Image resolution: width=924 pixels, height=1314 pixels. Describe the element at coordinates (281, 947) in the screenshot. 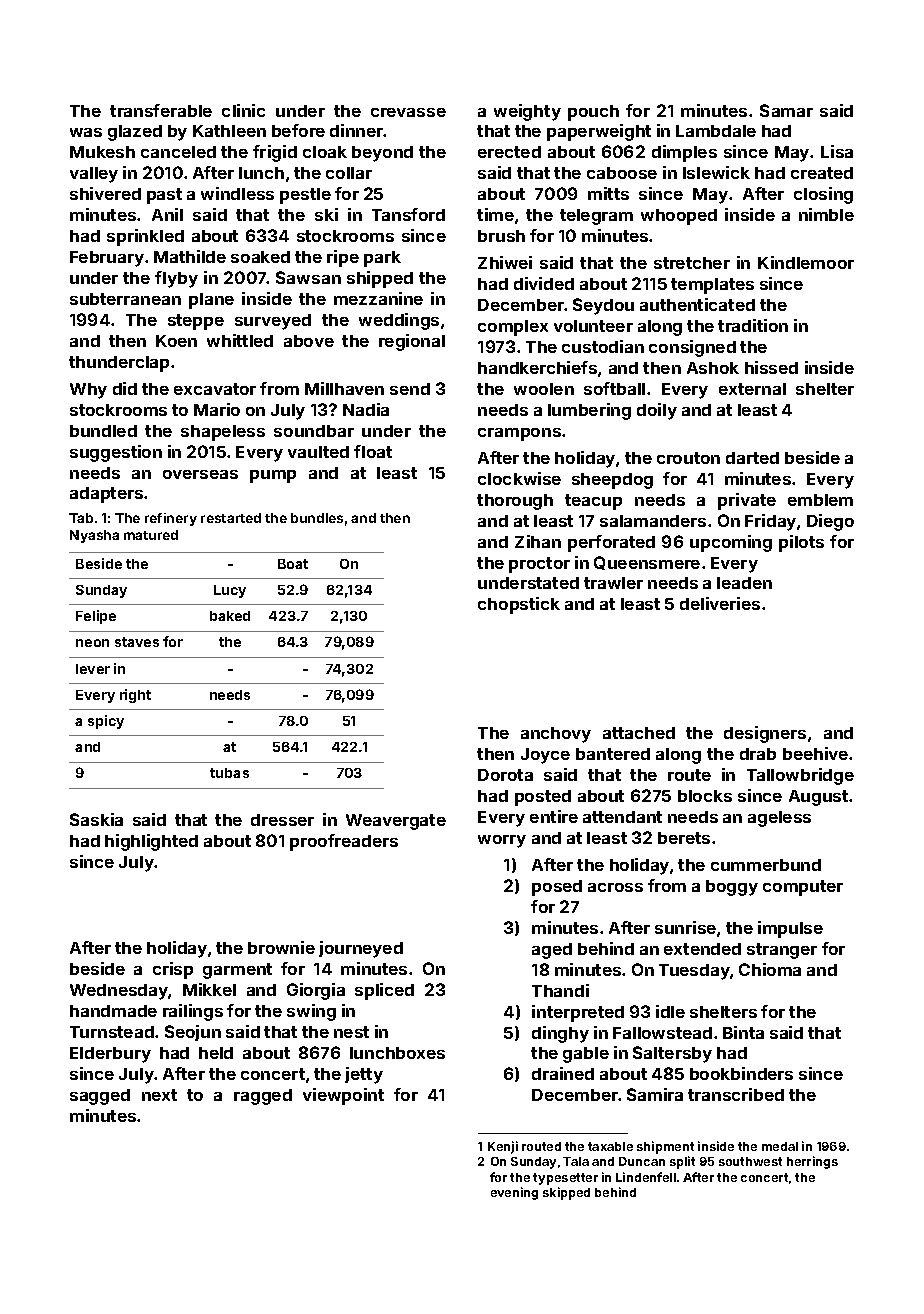

I see `brownie` at that location.
